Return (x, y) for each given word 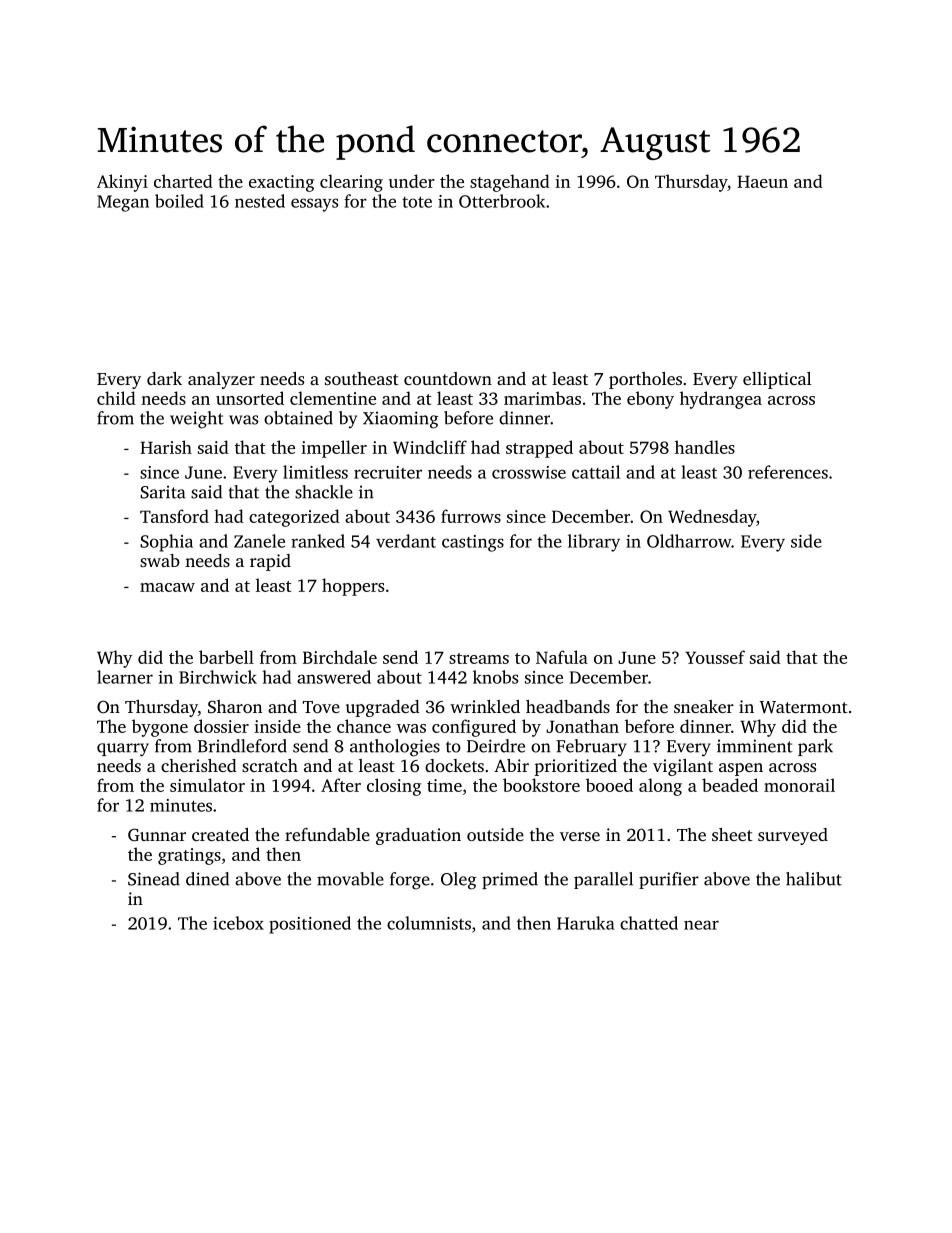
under (412, 181)
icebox (238, 923)
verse (580, 836)
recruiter (388, 472)
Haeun (762, 181)
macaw (167, 587)
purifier (669, 880)
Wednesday (712, 518)
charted (183, 181)
